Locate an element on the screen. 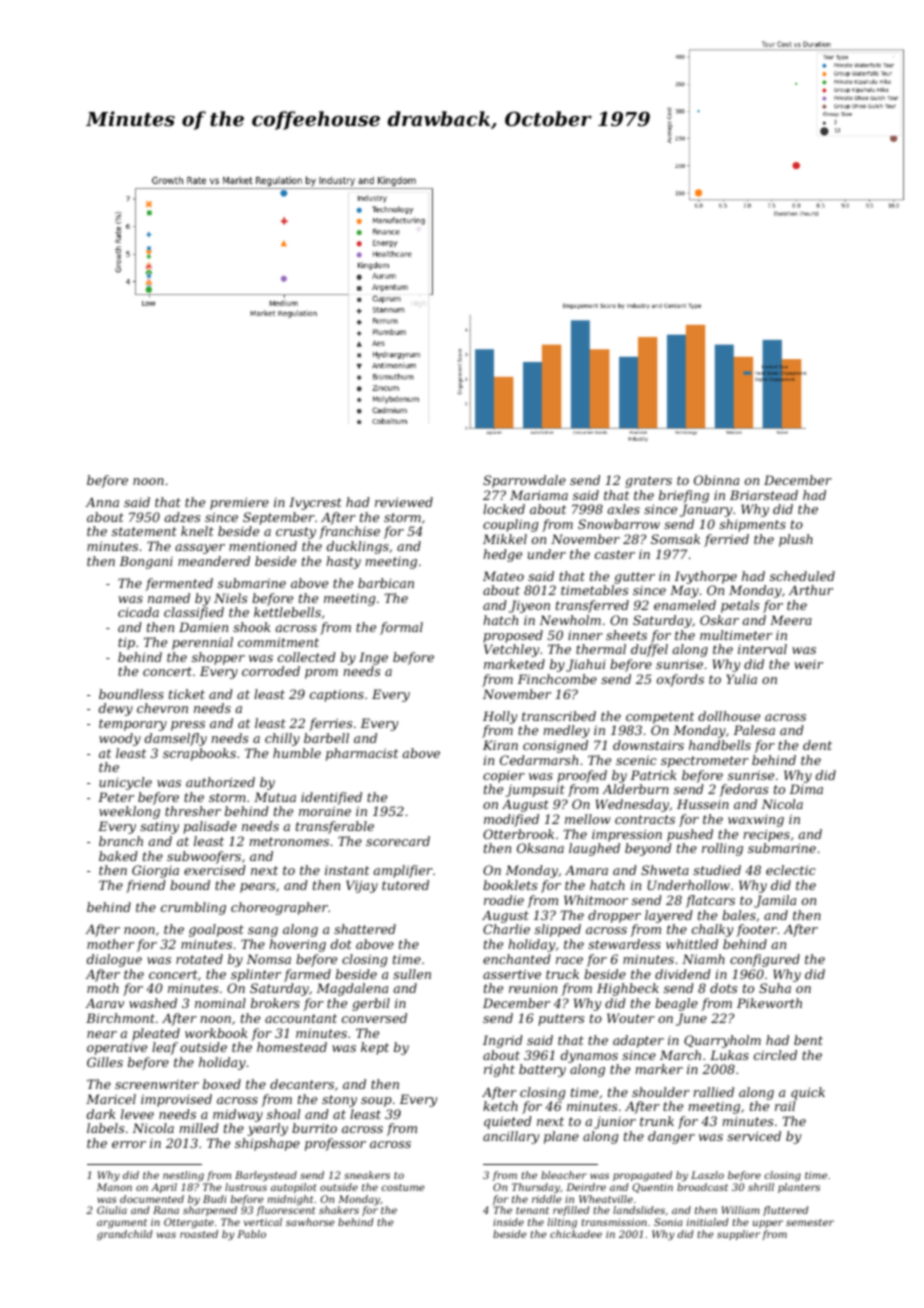  reviewed is located at coordinates (404, 502).
